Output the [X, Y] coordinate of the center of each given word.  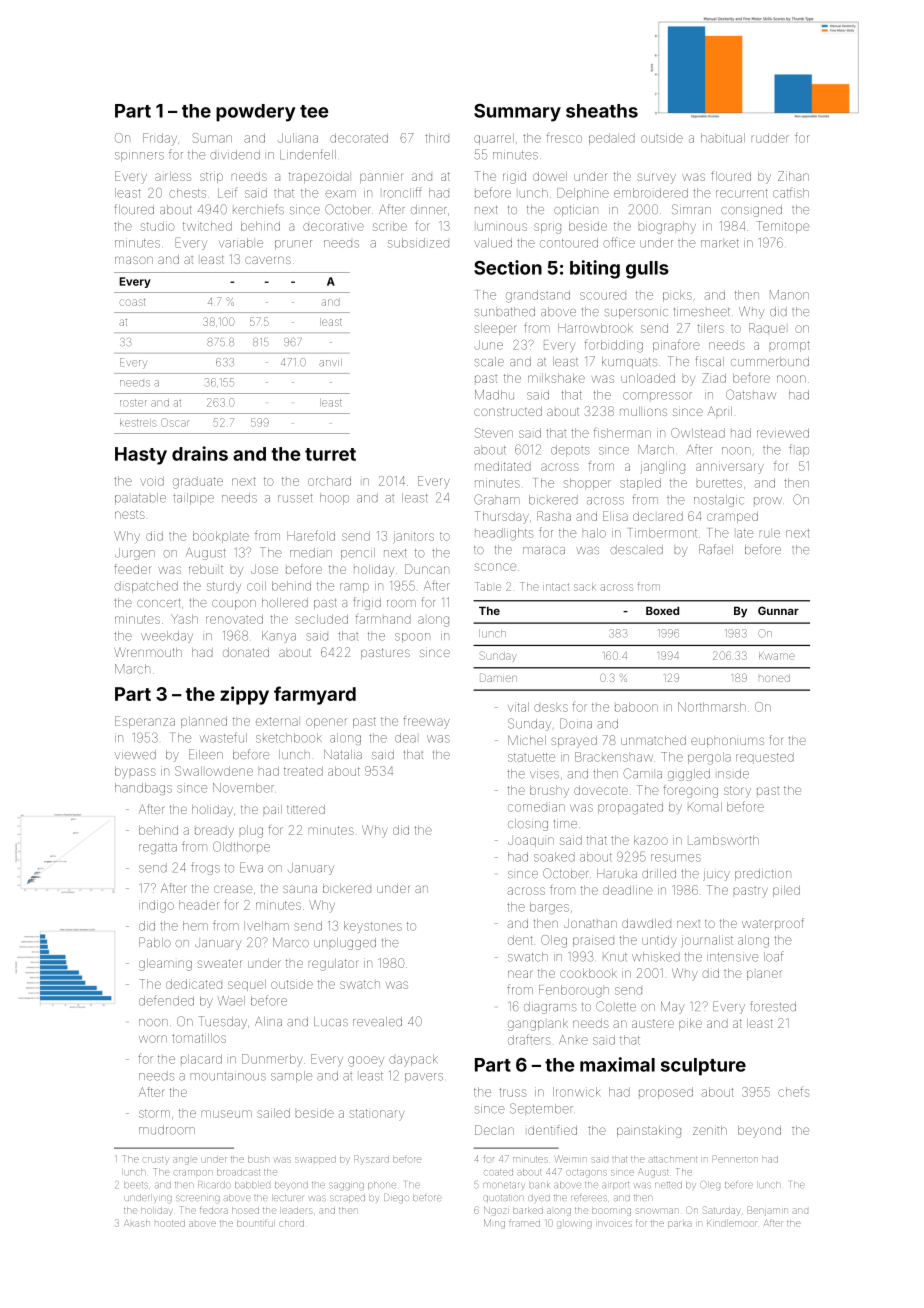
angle [185, 1160]
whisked [656, 957]
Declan [494, 1130]
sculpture [703, 1067]
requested [765, 758]
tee [314, 111]
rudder [770, 138]
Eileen [206, 754]
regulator [334, 965]
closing [528, 825]
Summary [517, 113]
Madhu [494, 395]
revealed [377, 1022]
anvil [330, 362]
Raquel [767, 328]
